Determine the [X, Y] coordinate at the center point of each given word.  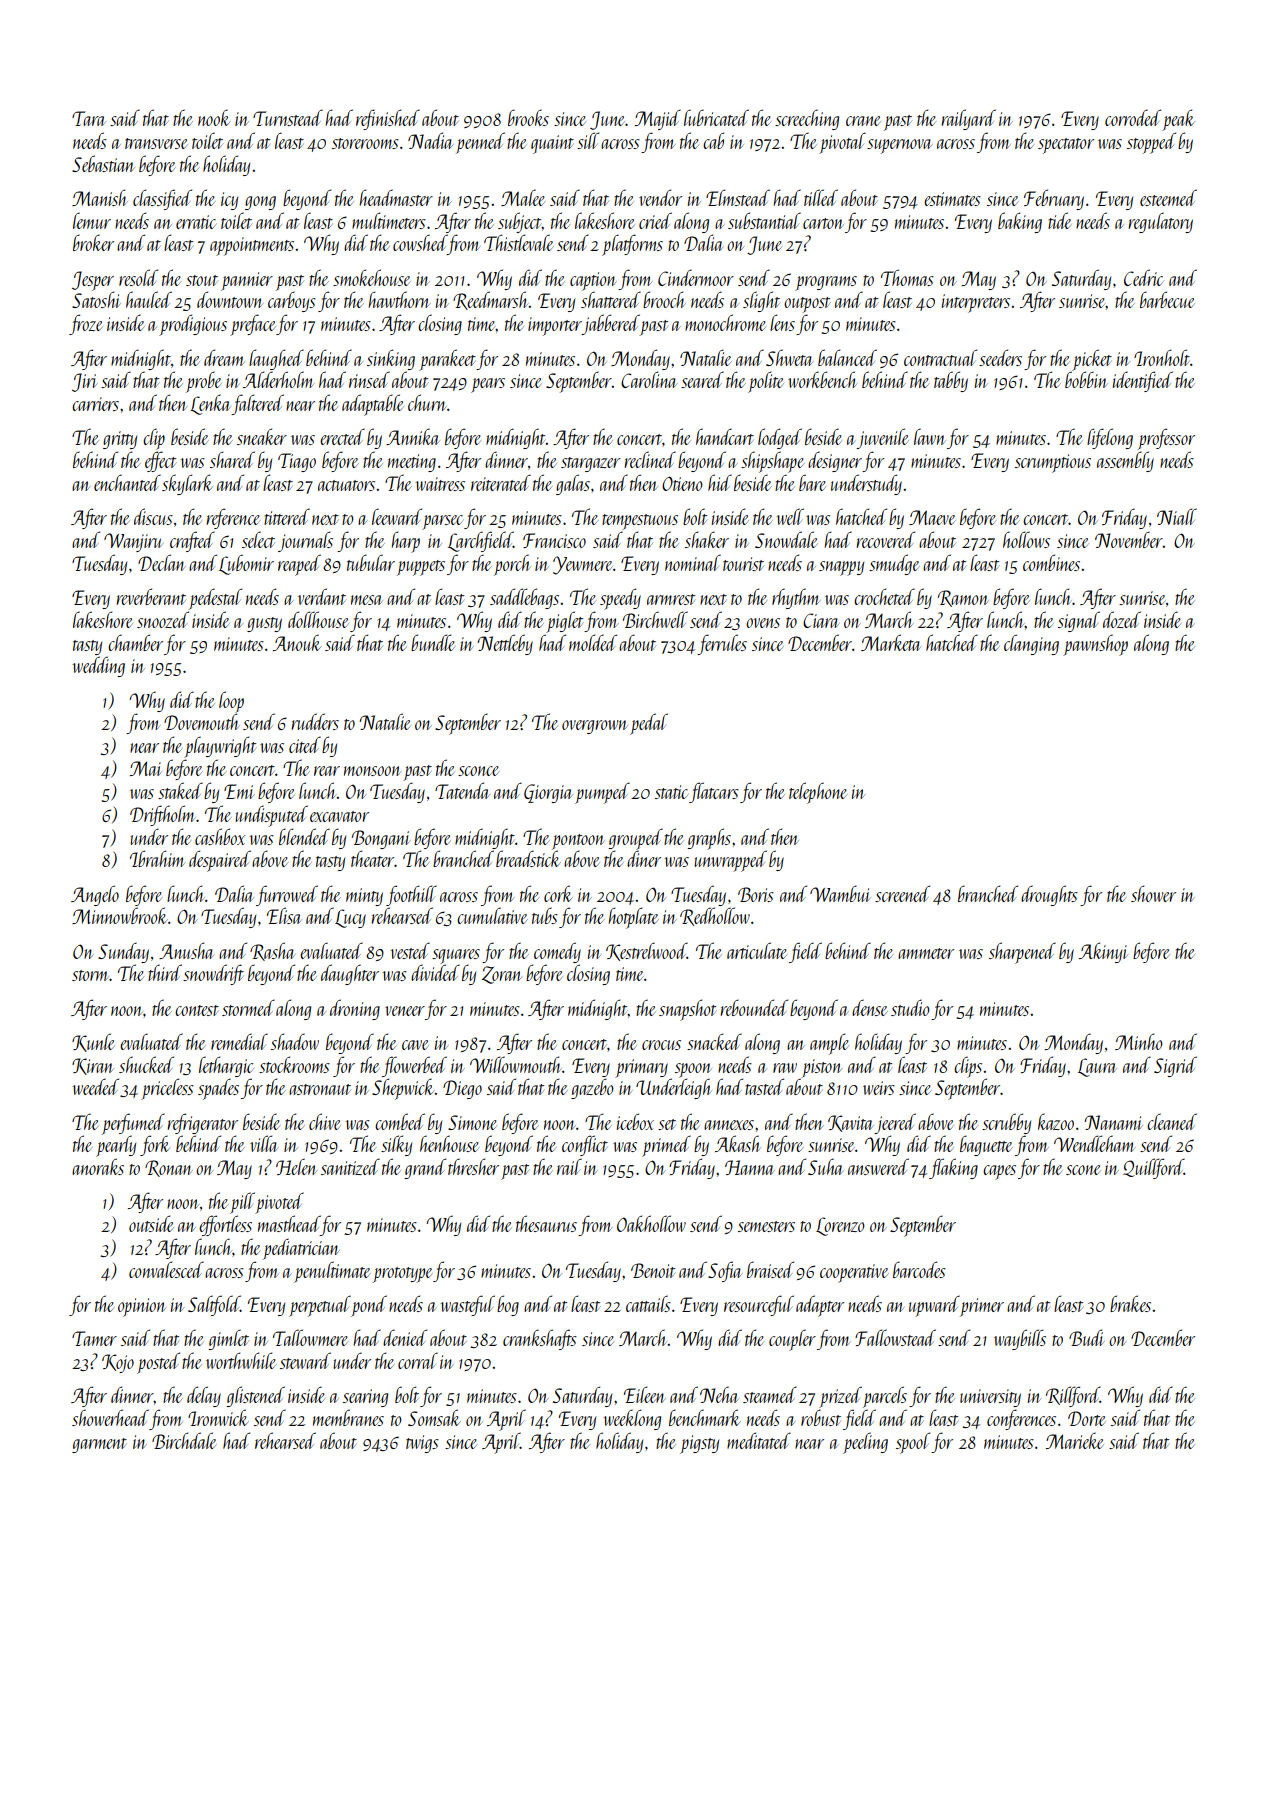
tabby [951, 381]
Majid [658, 119]
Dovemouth [202, 721]
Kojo [118, 1363]
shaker [707, 539]
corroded [1133, 117]
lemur [92, 220]
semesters [766, 1226]
